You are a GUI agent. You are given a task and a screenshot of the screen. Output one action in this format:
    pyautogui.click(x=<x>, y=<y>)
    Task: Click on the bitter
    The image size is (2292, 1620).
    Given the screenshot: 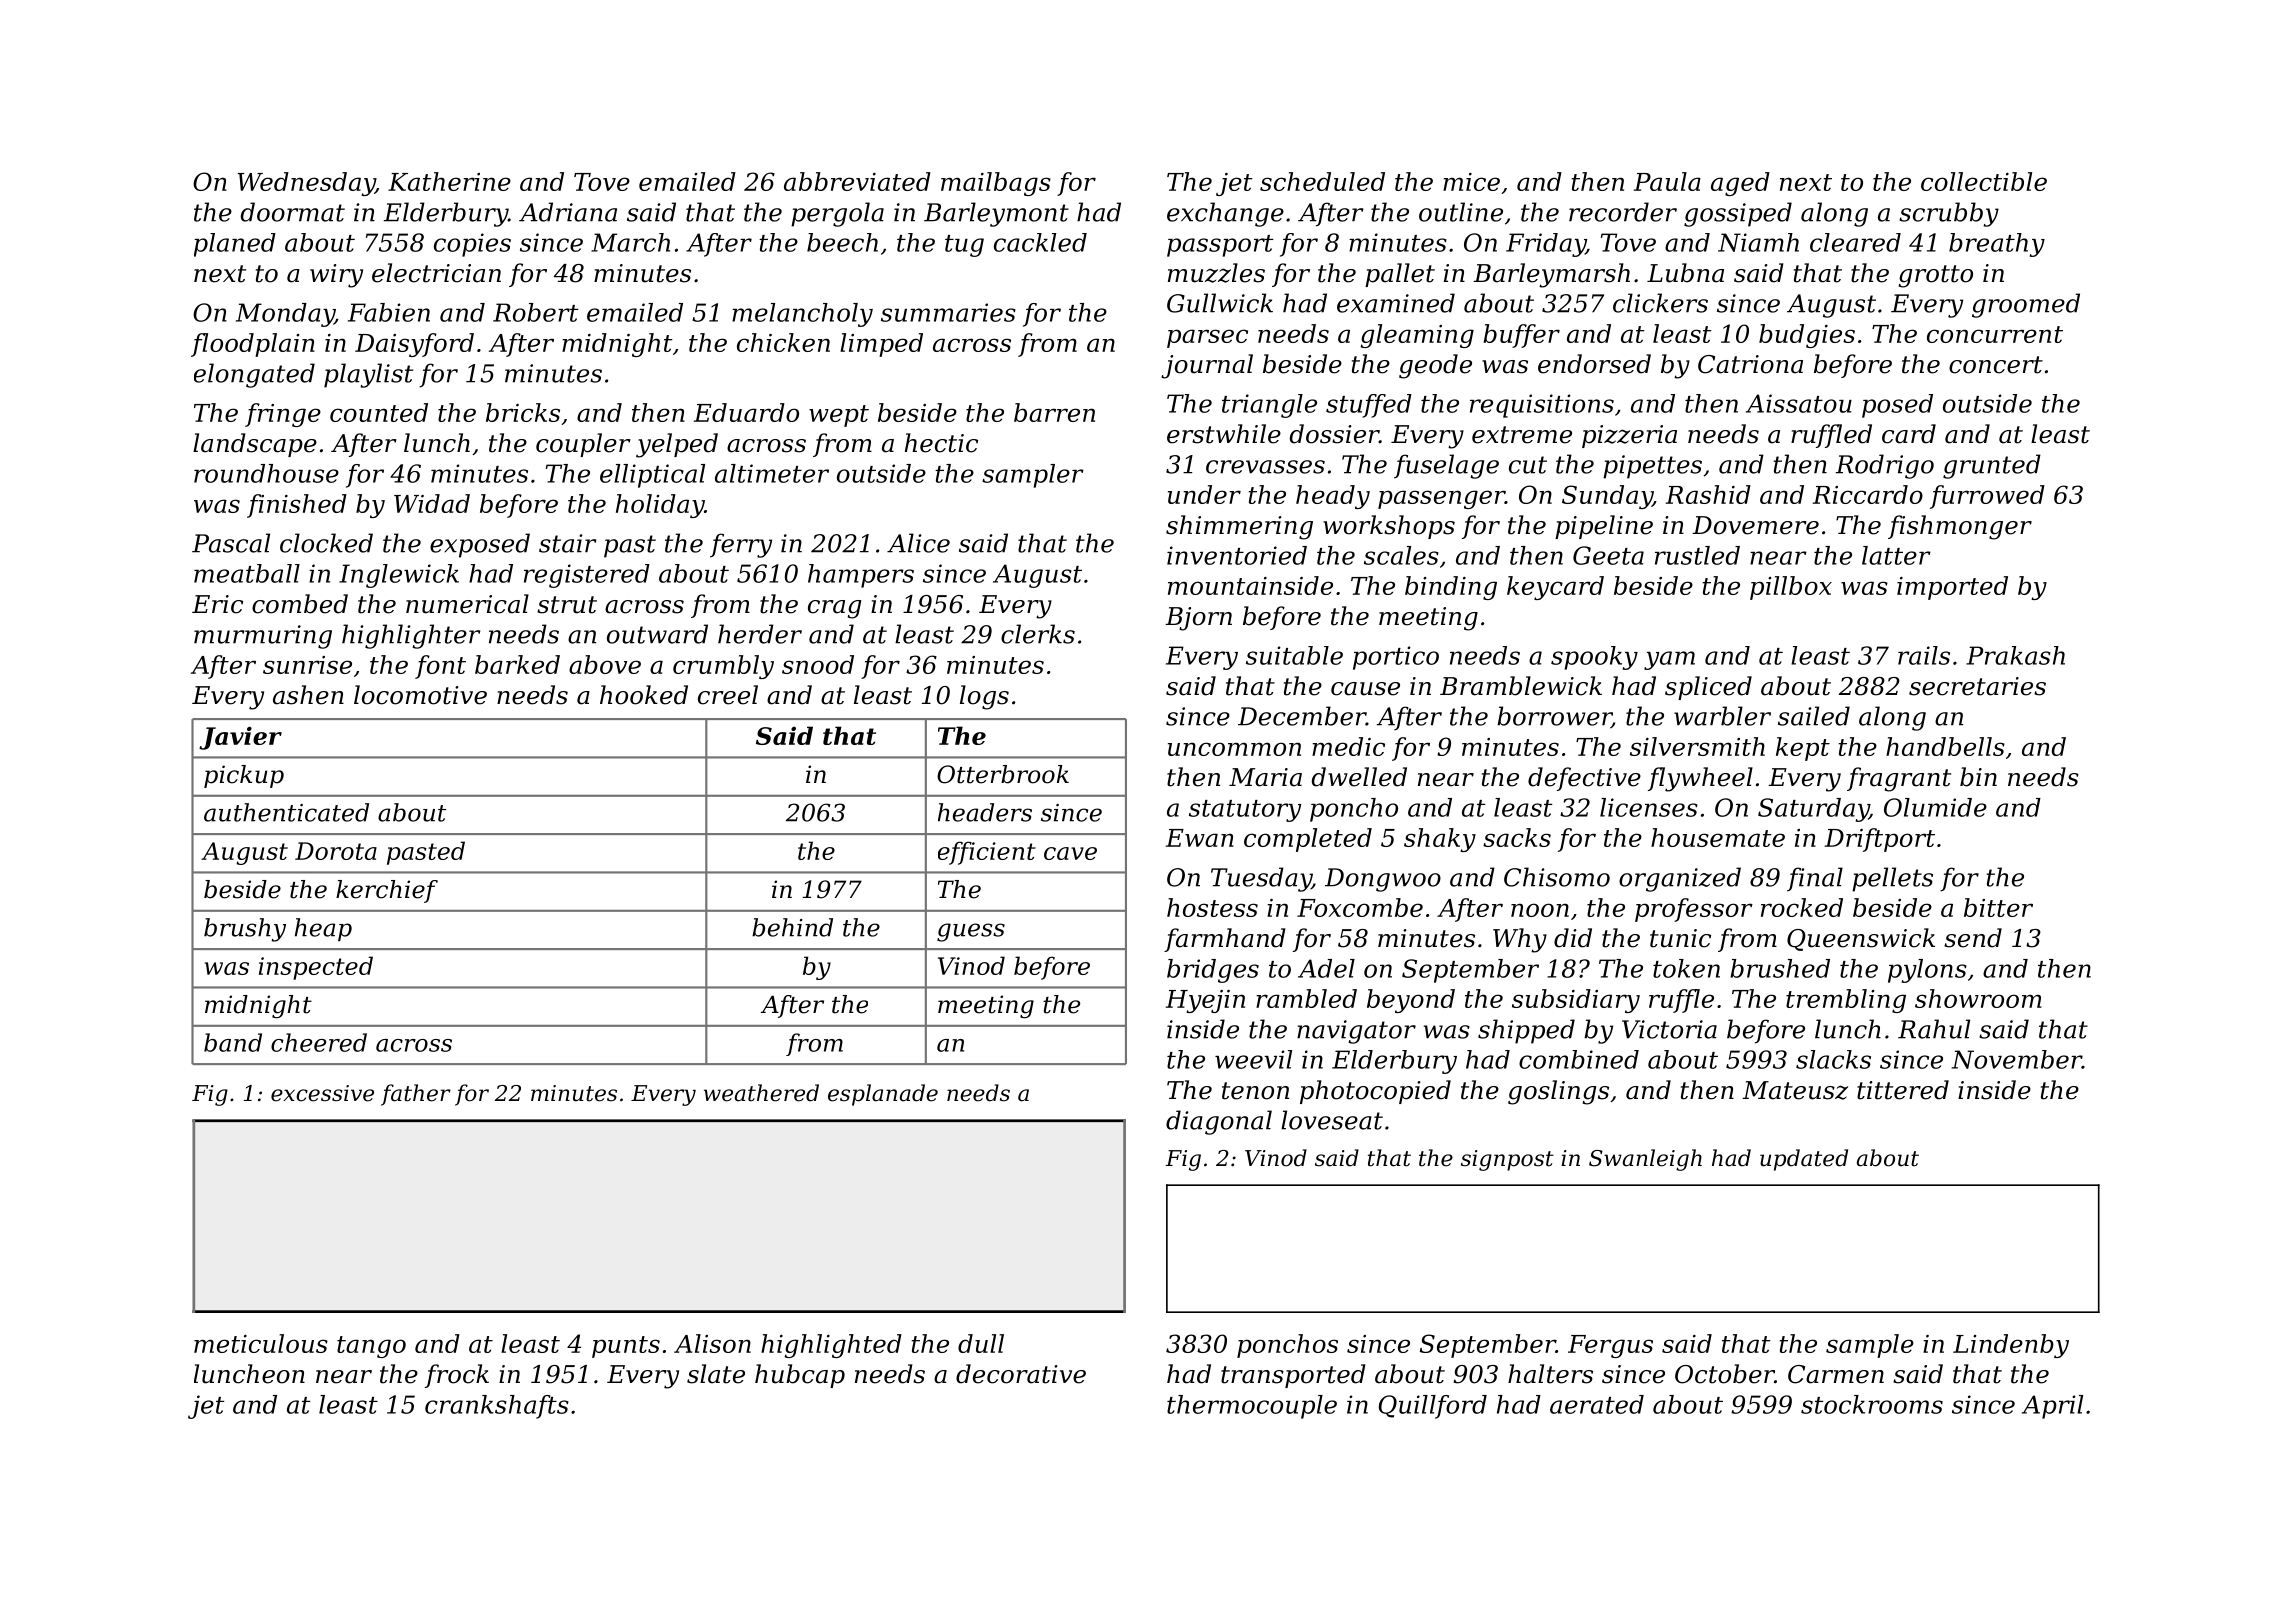 What is the action you would take?
    pyautogui.click(x=1998, y=907)
